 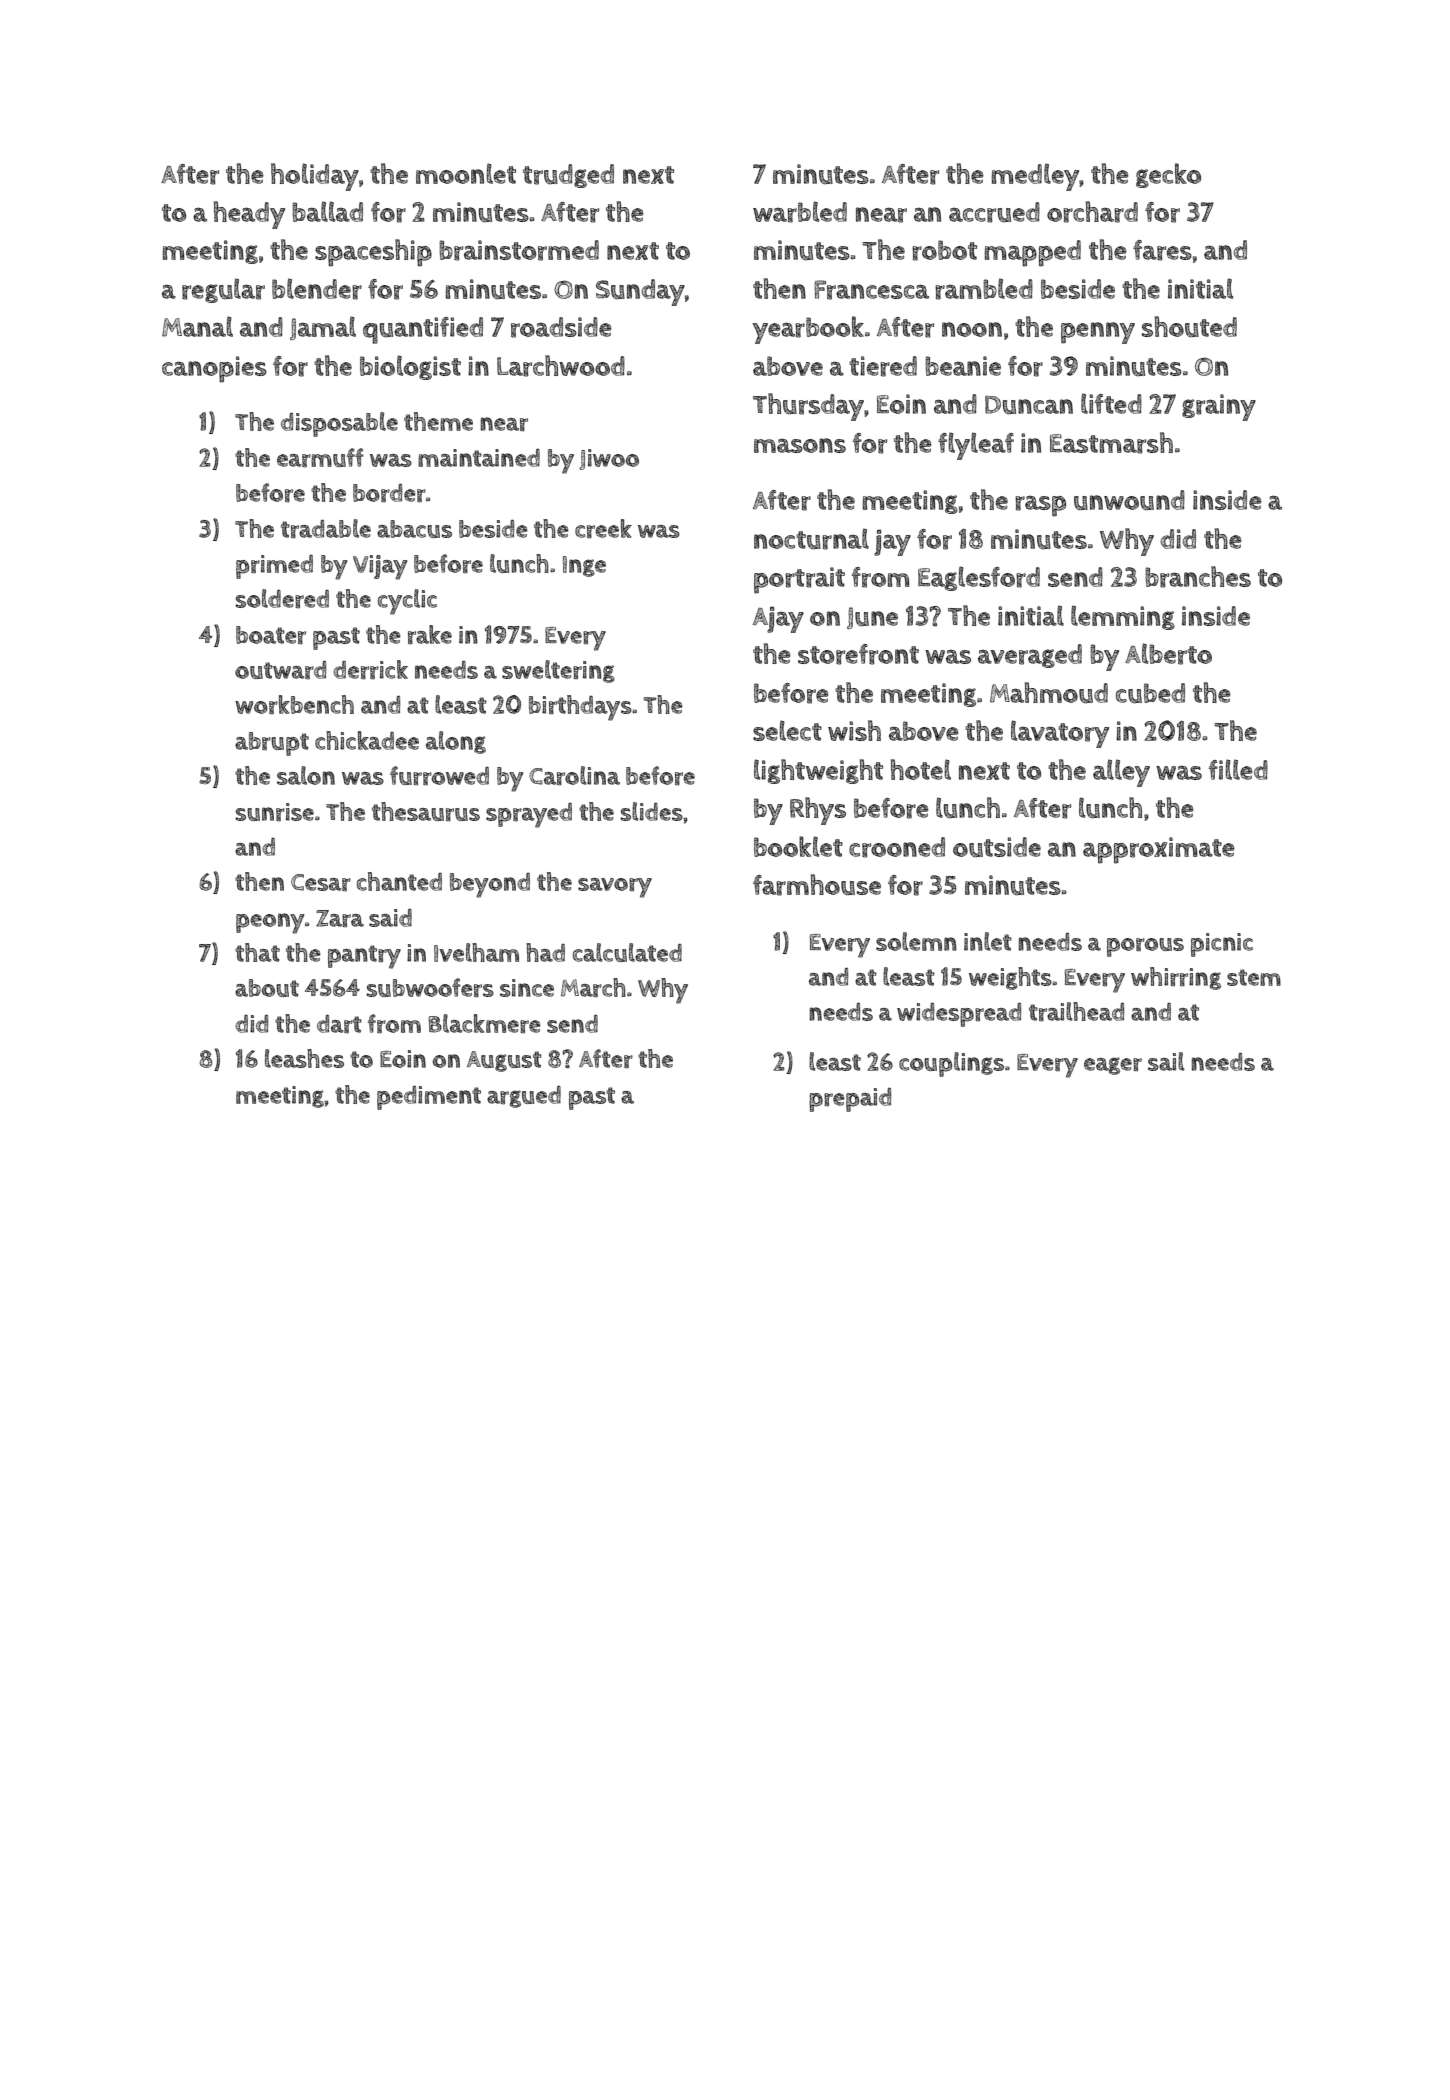 I want to click on ballad, so click(x=327, y=211).
